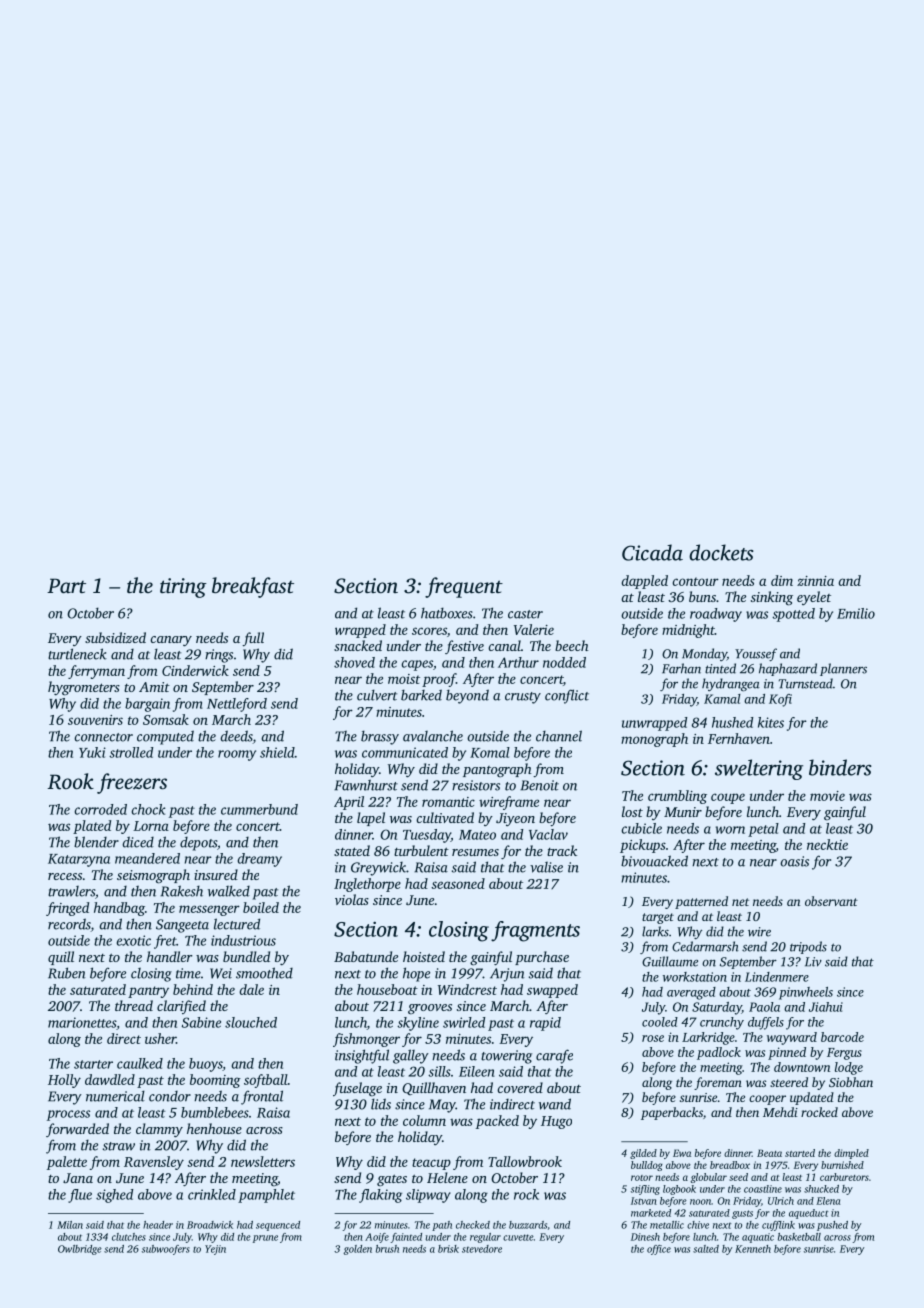 The image size is (924, 1308). Describe the element at coordinates (253, 587) in the screenshot. I see `breakfast` at that location.
